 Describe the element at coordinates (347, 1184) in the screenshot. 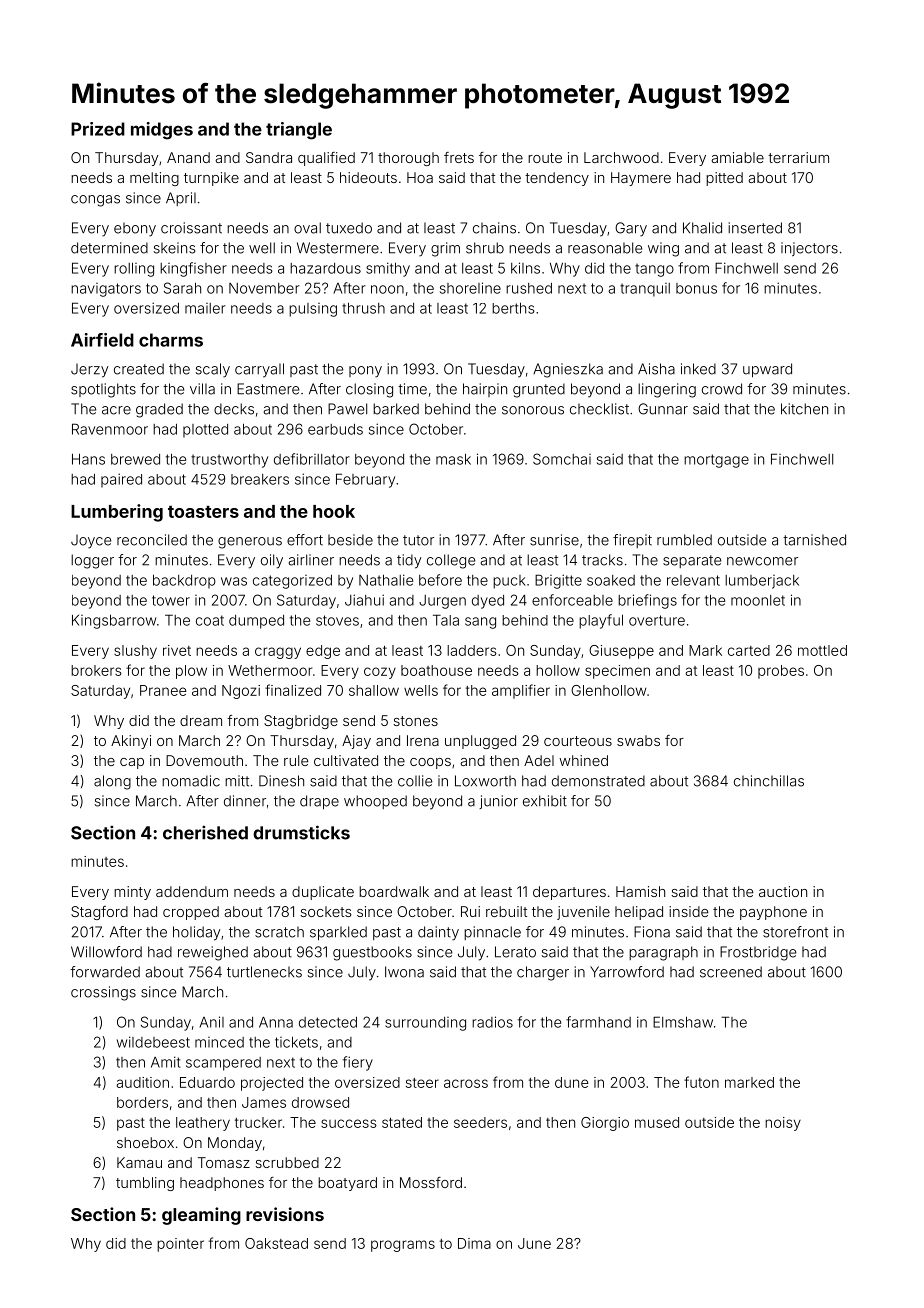

I see `boatyard` at that location.
